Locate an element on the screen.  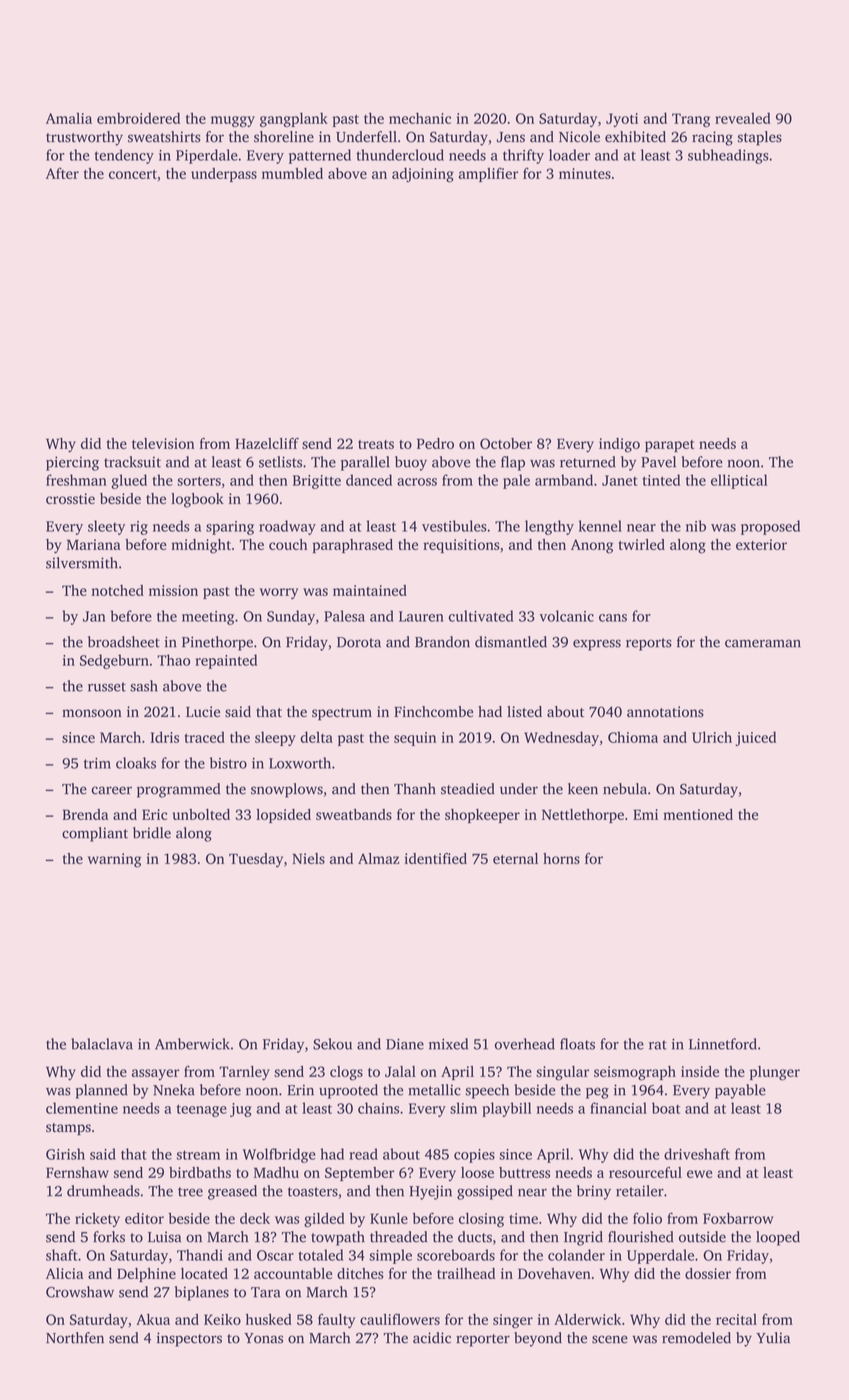
staples is located at coordinates (760, 138).
